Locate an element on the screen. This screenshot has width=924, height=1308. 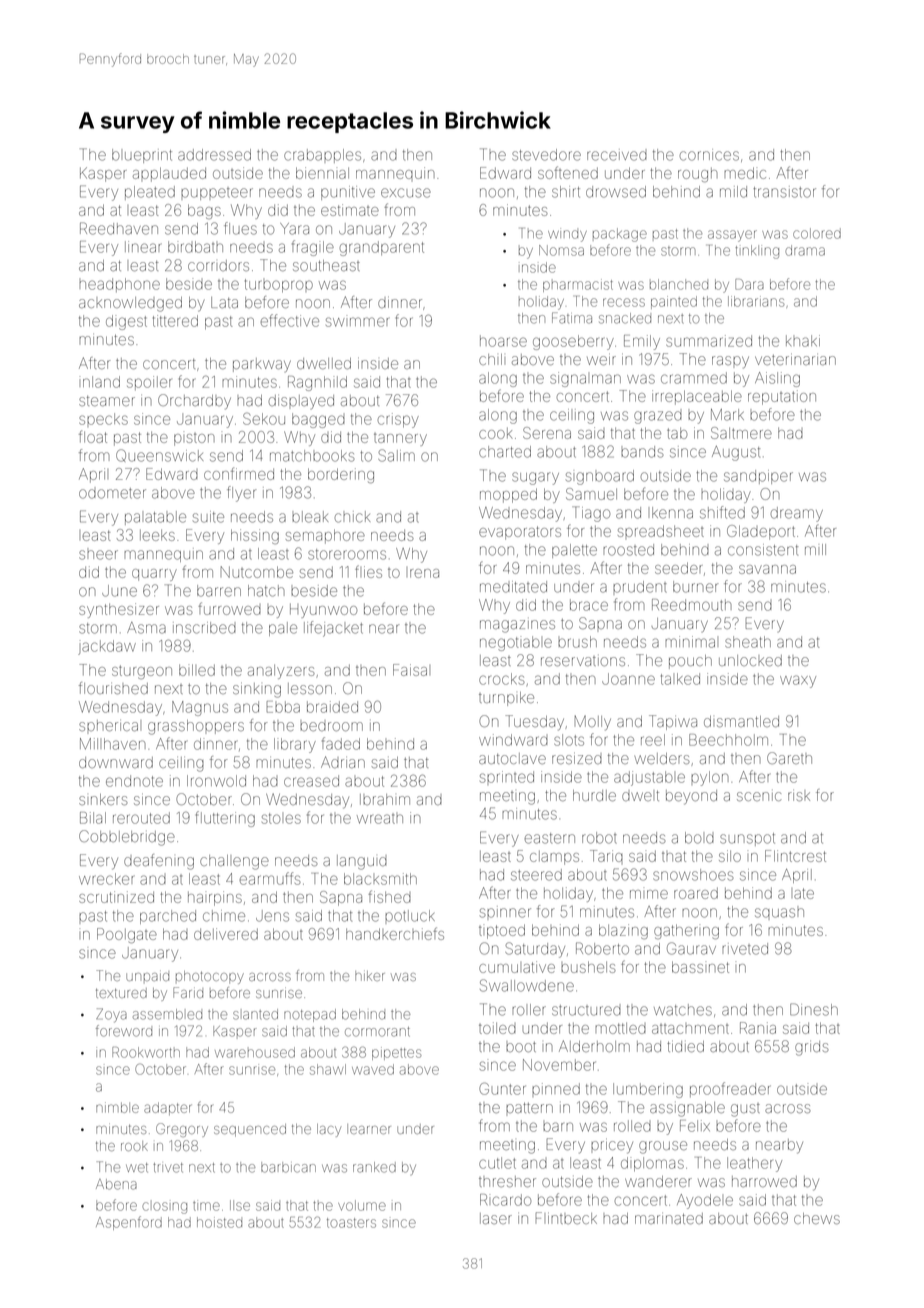
sunspot is located at coordinates (747, 839).
